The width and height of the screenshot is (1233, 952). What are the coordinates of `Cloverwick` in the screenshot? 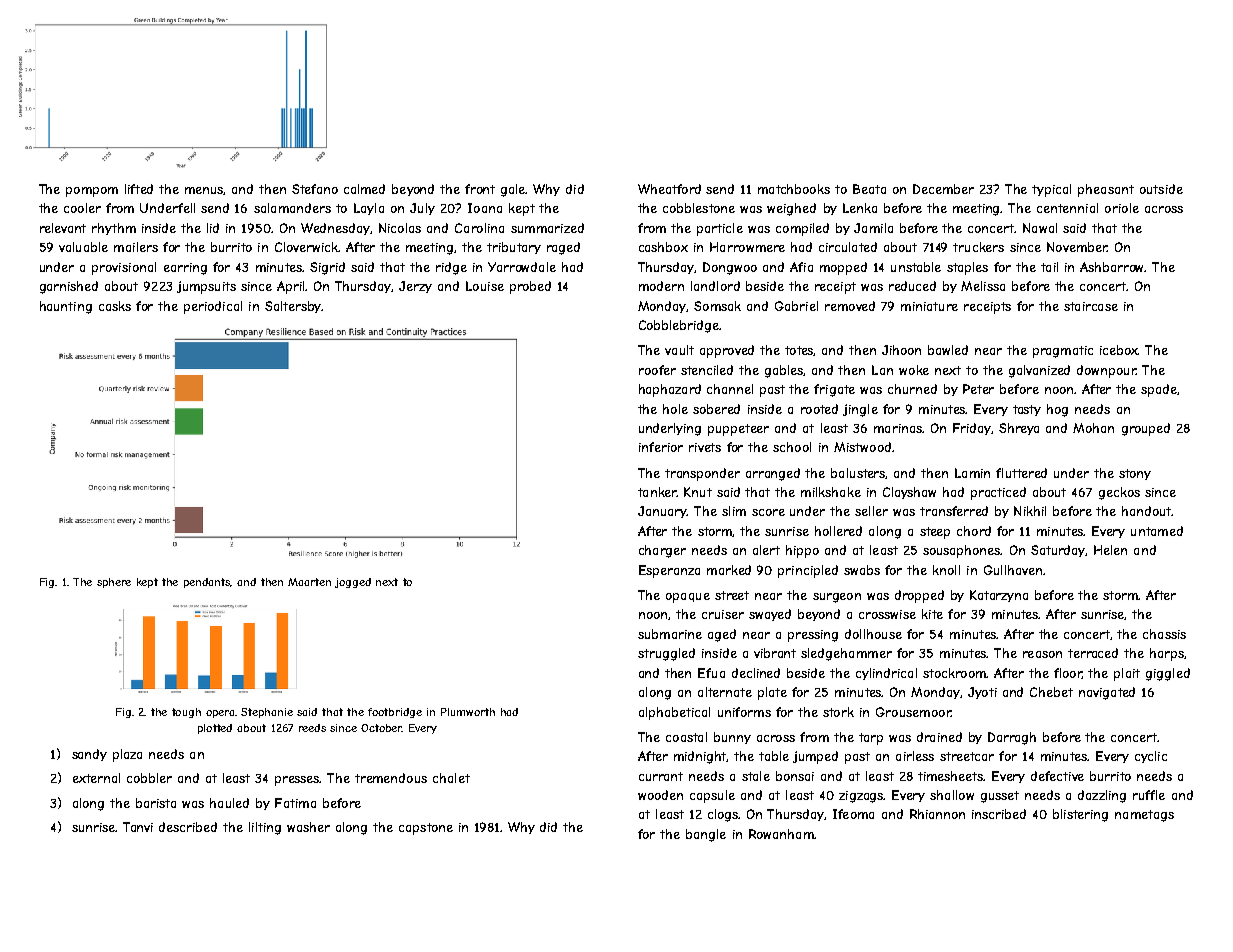 It's located at (306, 247).
